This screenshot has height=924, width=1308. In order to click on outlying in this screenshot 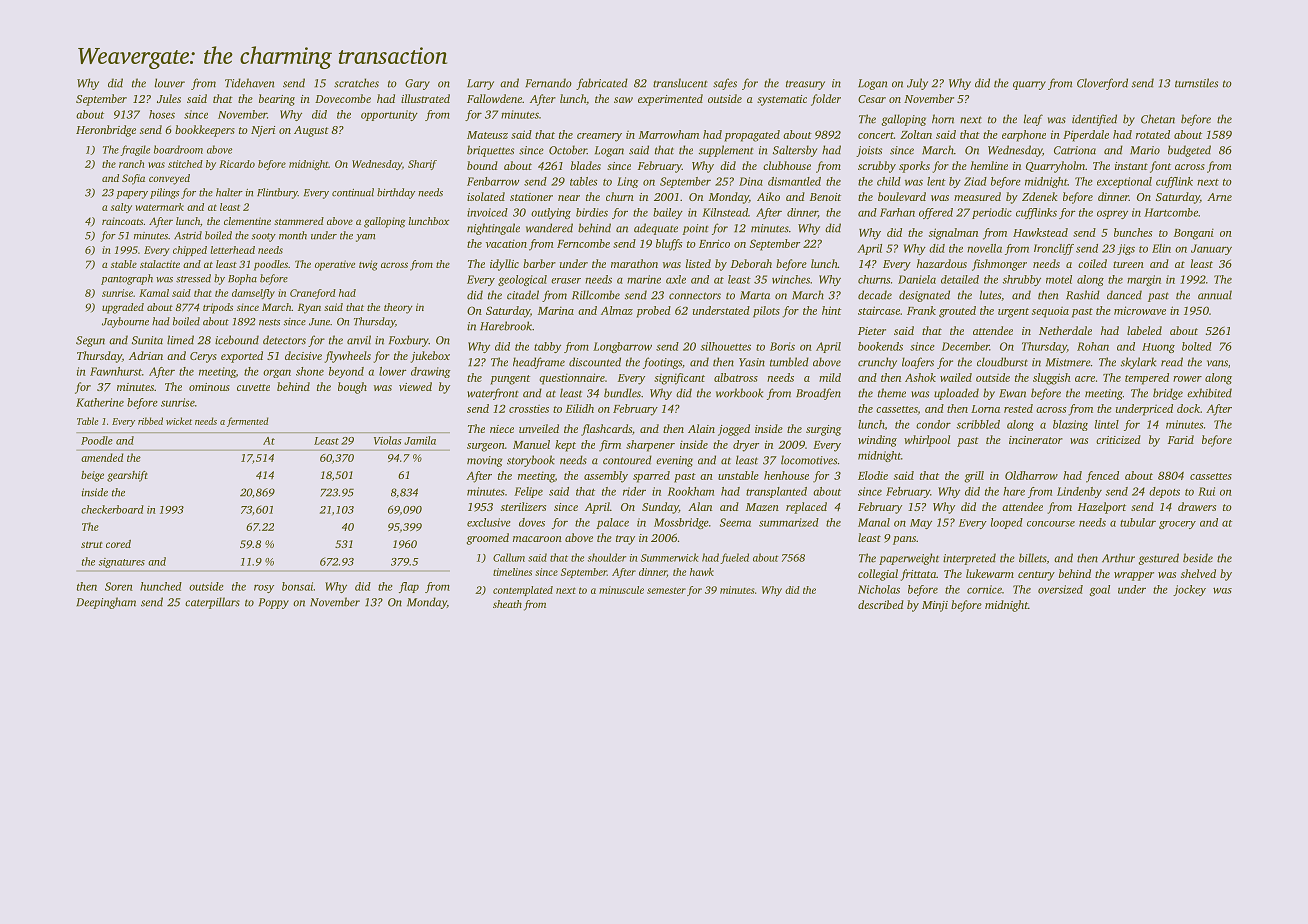, I will do `click(551, 213)`.
